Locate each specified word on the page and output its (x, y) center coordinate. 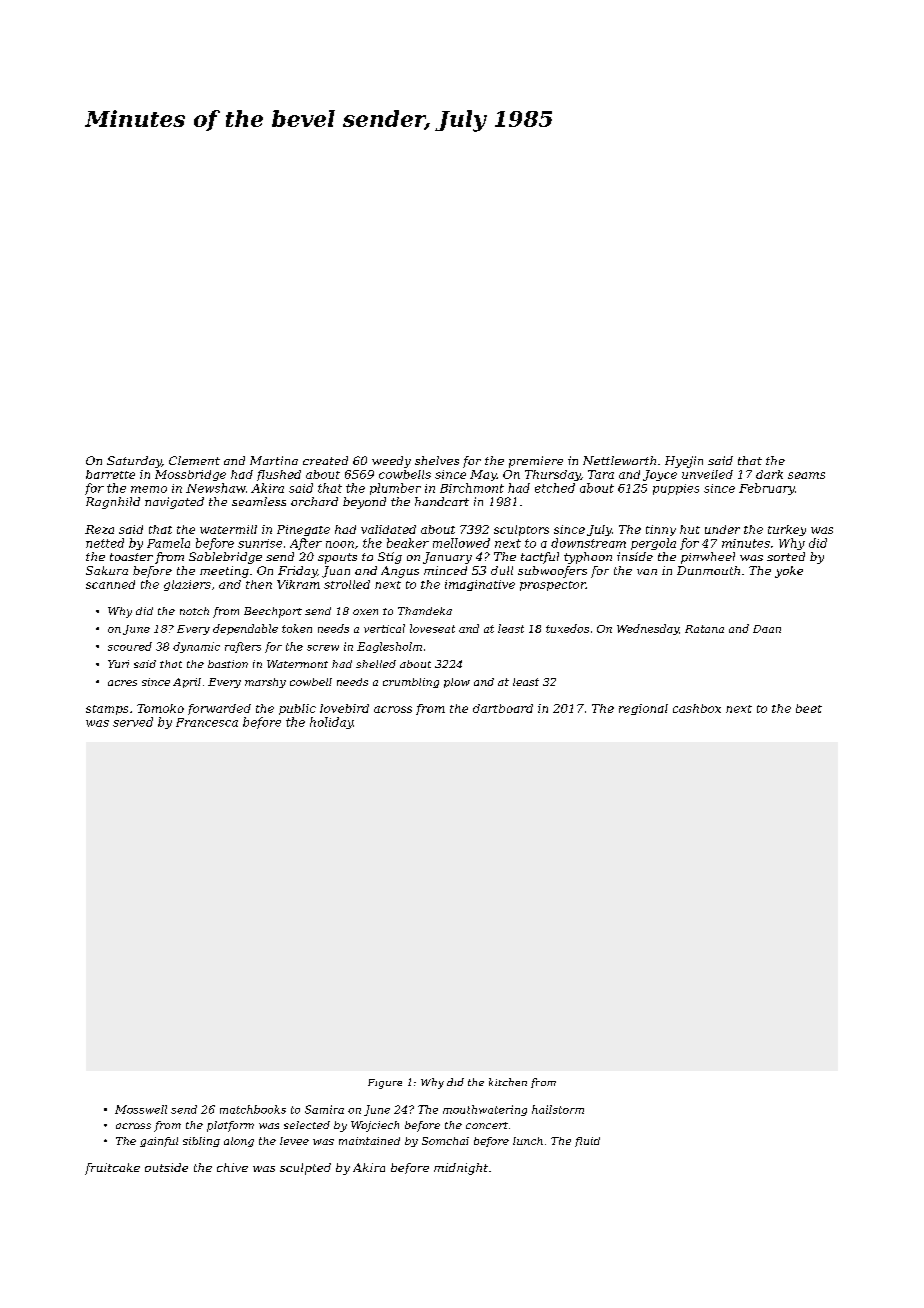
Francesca (207, 722)
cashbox (697, 708)
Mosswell (141, 1109)
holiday (331, 723)
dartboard (503, 708)
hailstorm (558, 1109)
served (133, 722)
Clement (194, 460)
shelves (437, 460)
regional (643, 709)
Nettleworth (619, 460)
